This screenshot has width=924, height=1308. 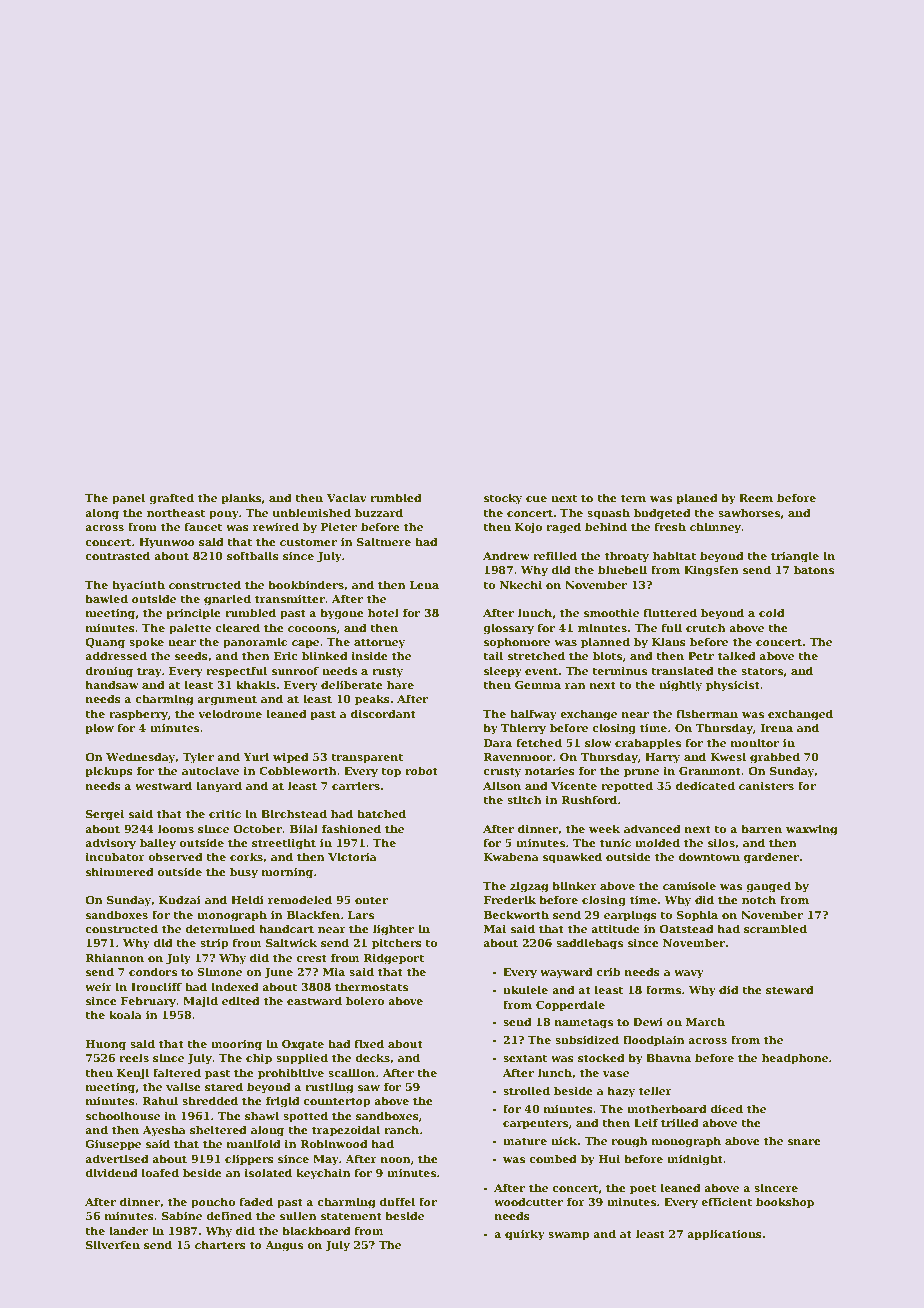 What do you see at coordinates (553, 1158) in the screenshot?
I see `combed` at bounding box center [553, 1158].
